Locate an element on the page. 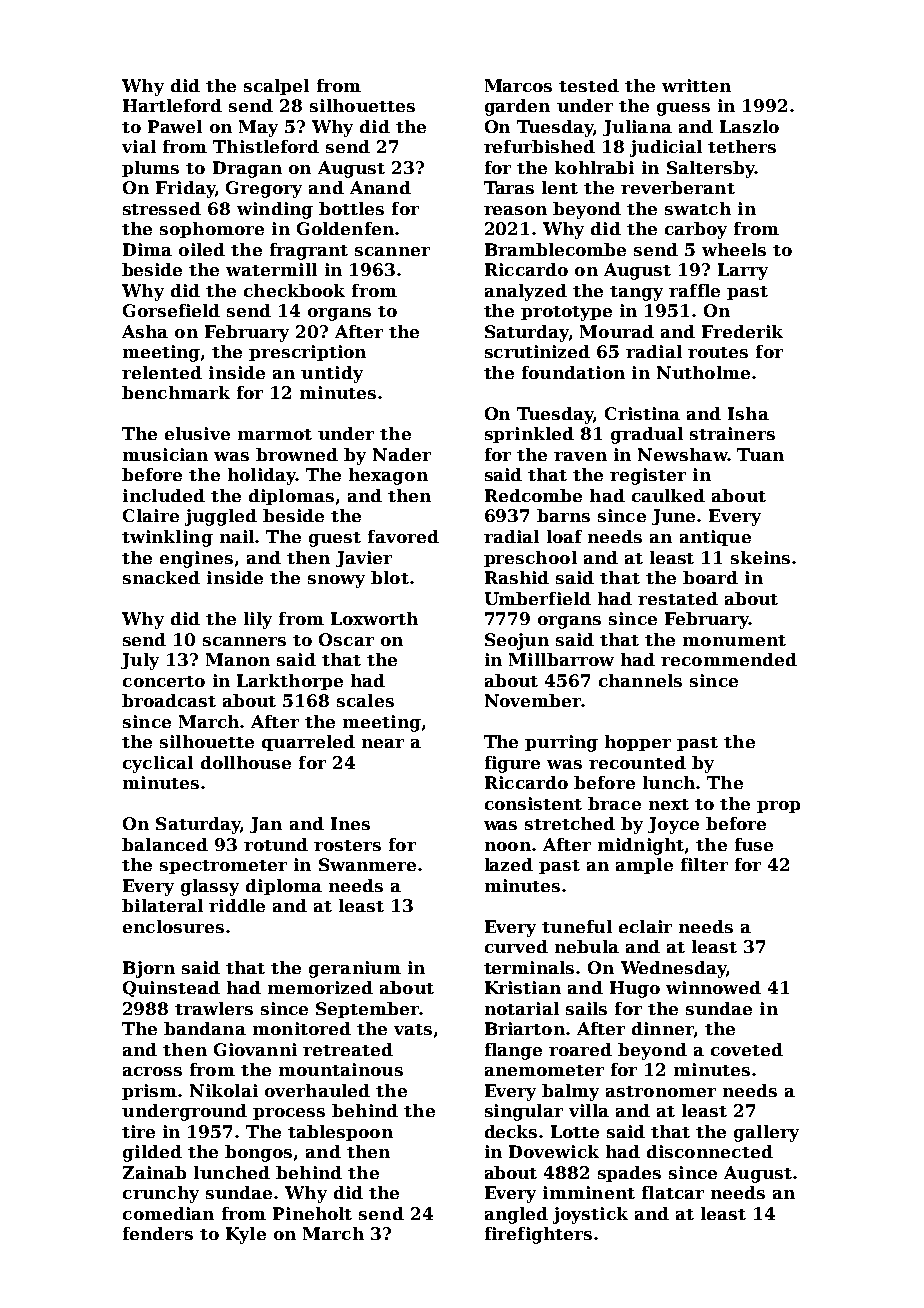 This image has width=924, height=1308. sails is located at coordinates (586, 1008).
